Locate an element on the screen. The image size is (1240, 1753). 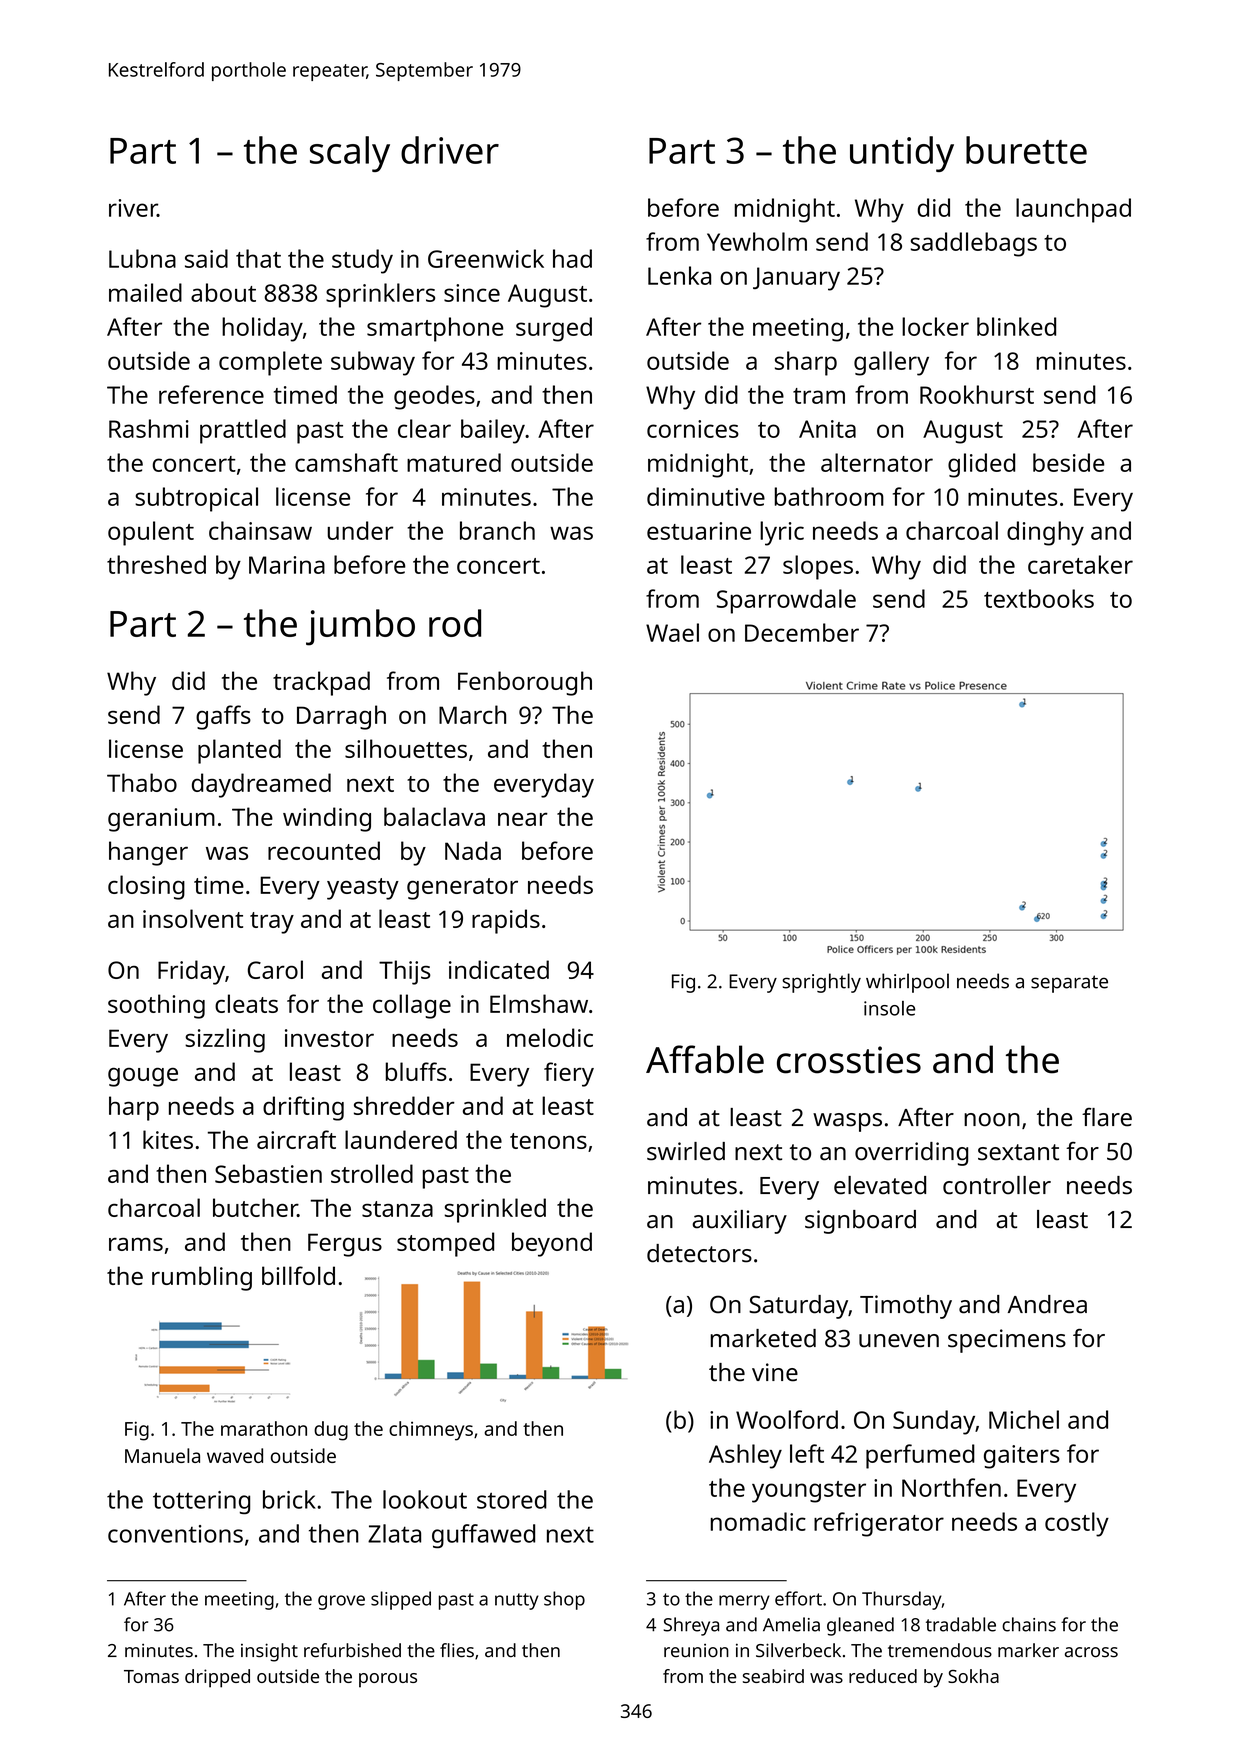
that is located at coordinates (258, 258).
